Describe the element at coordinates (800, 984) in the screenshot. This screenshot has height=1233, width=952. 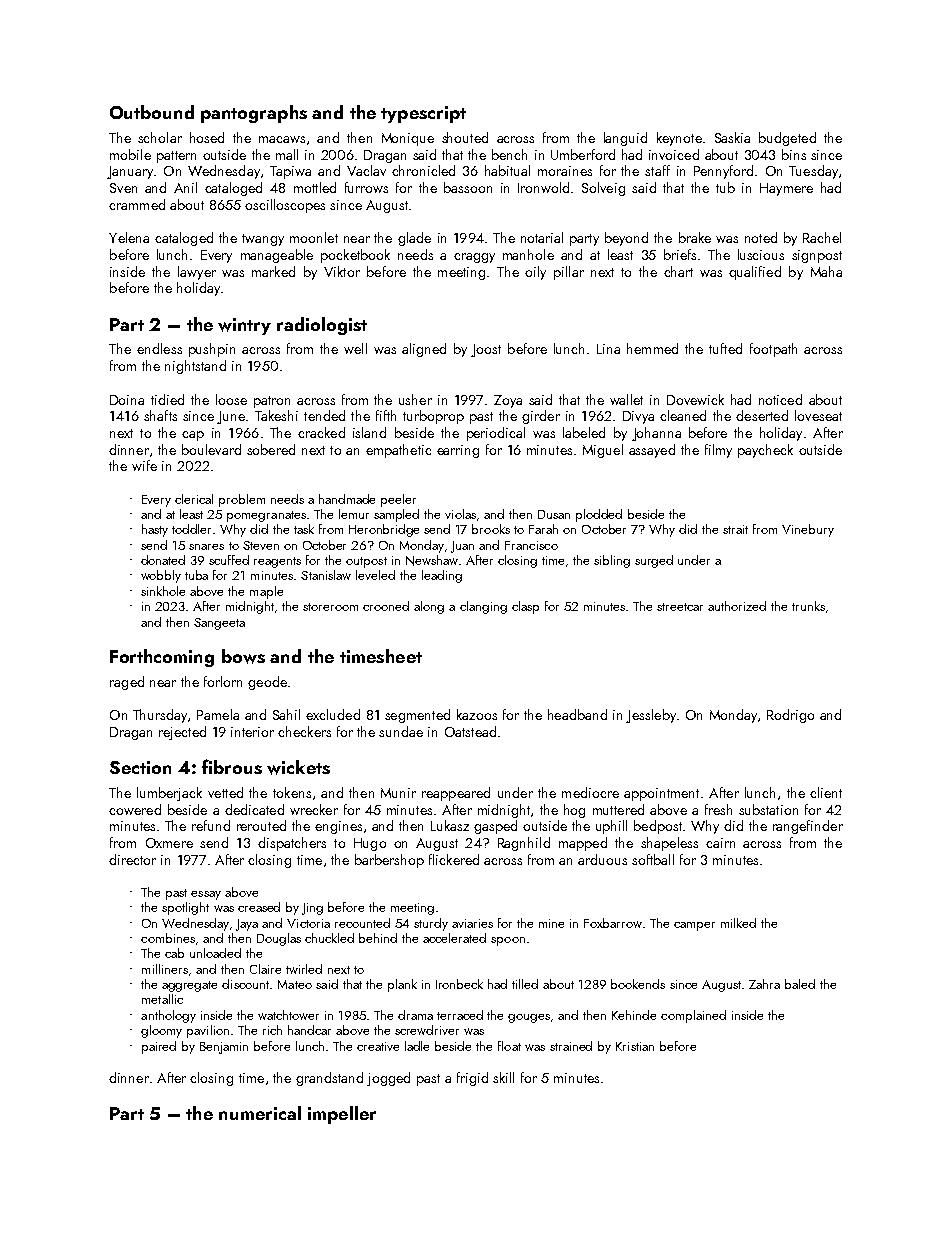
I see `baled` at that location.
